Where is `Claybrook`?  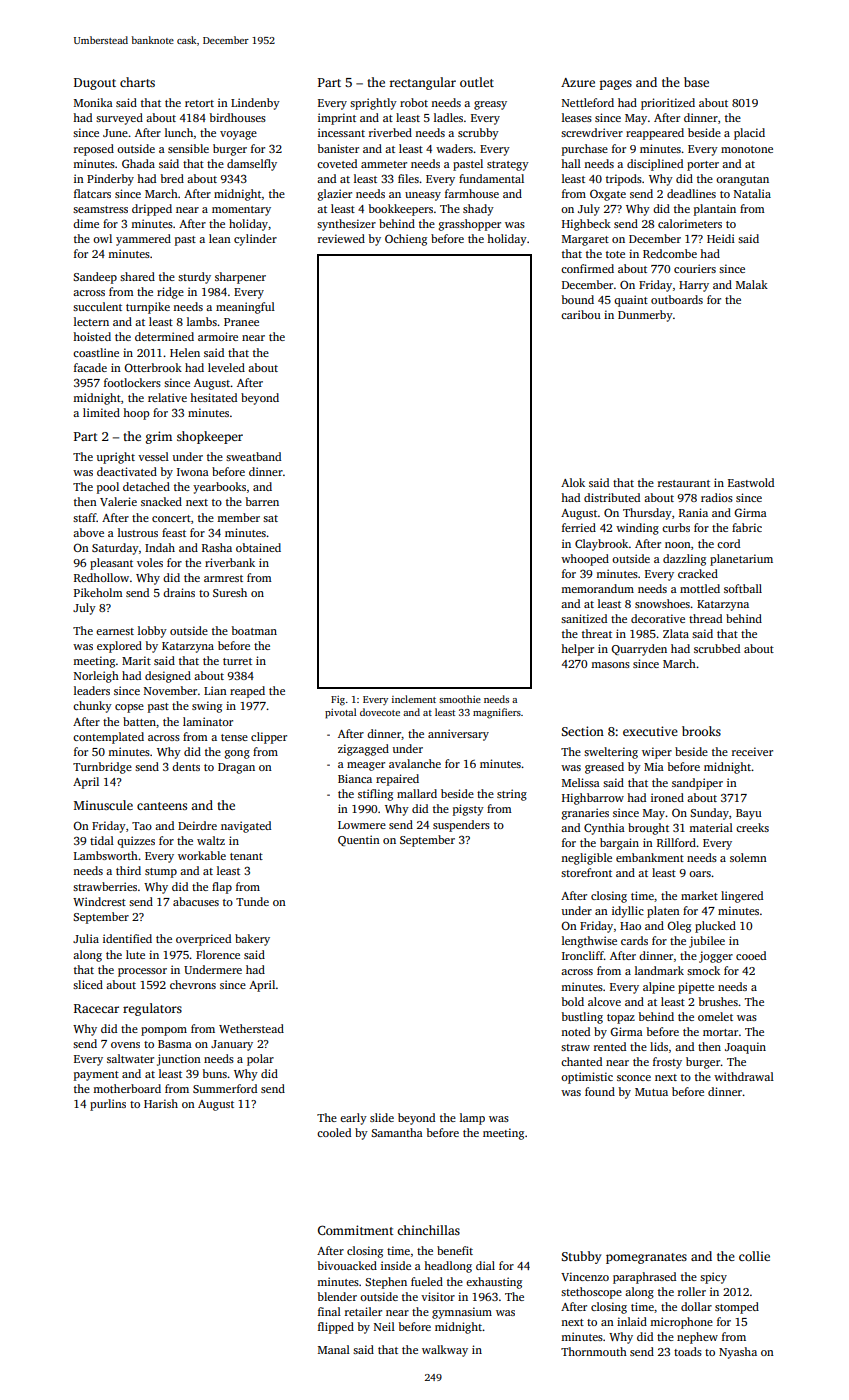
Claybrook is located at coordinates (601, 545).
